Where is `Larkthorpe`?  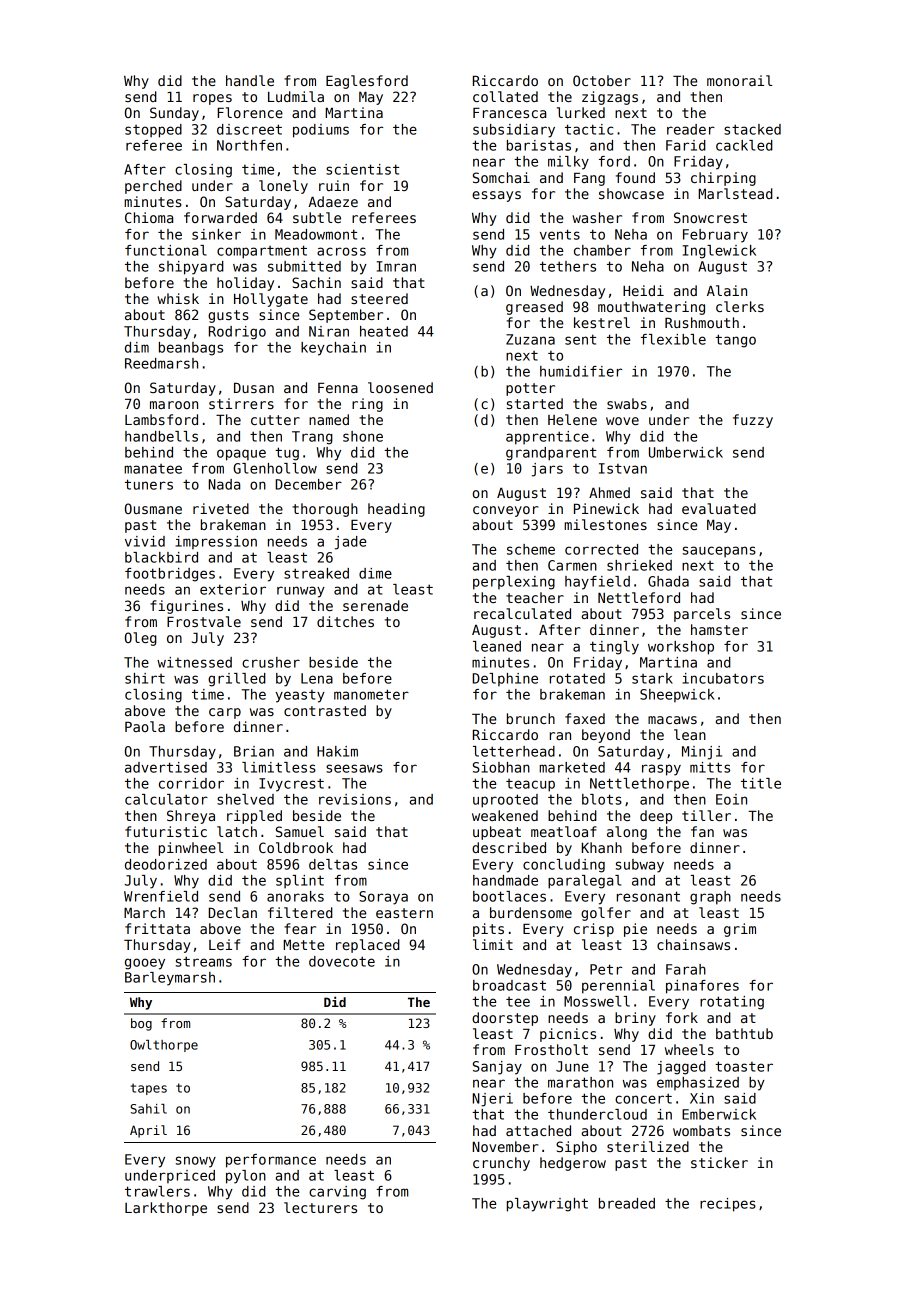
Larkthorpe is located at coordinates (166, 1209).
